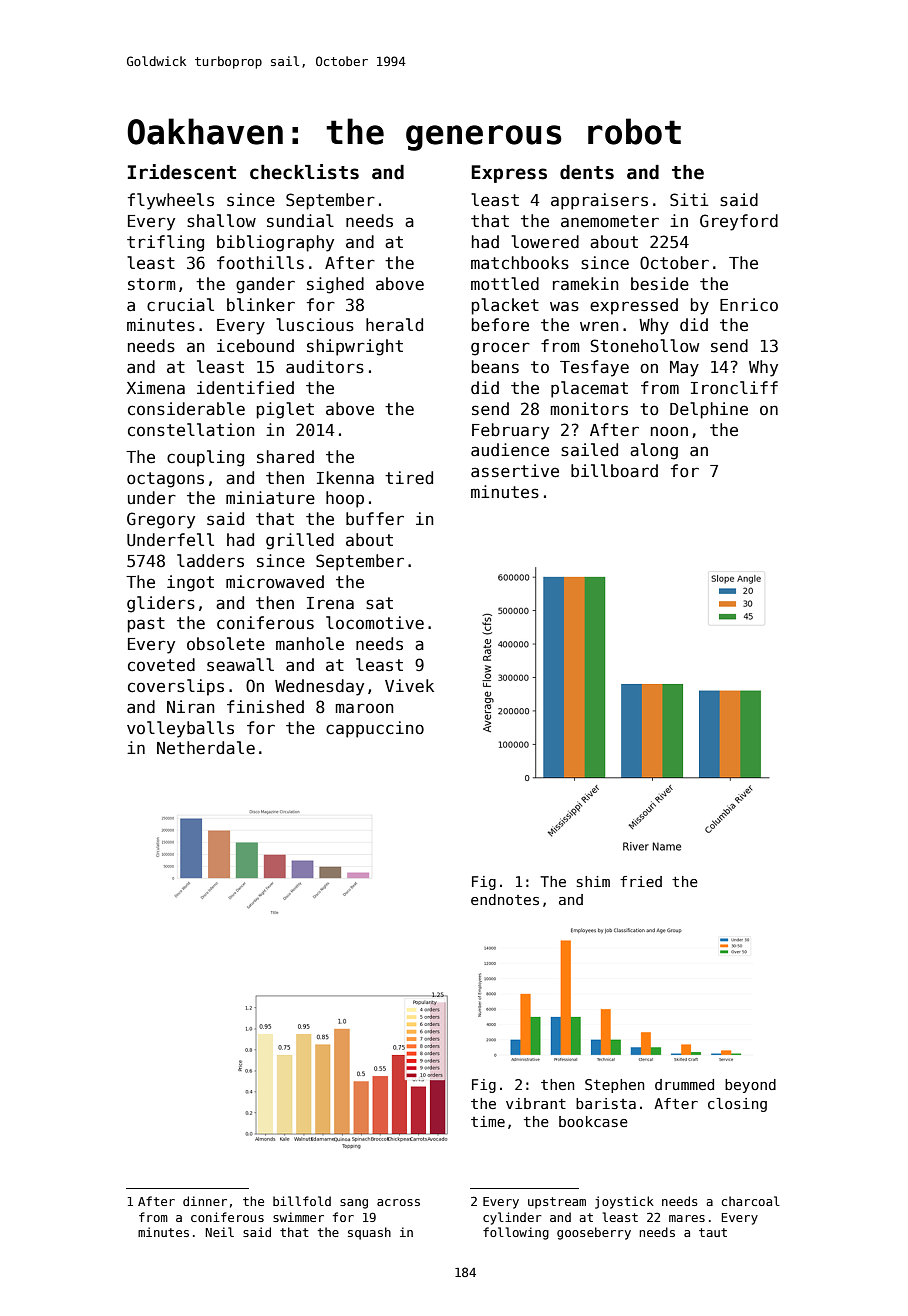 Image resolution: width=908 pixels, height=1316 pixels. What do you see at coordinates (375, 729) in the screenshot?
I see `cappuccino` at bounding box center [375, 729].
